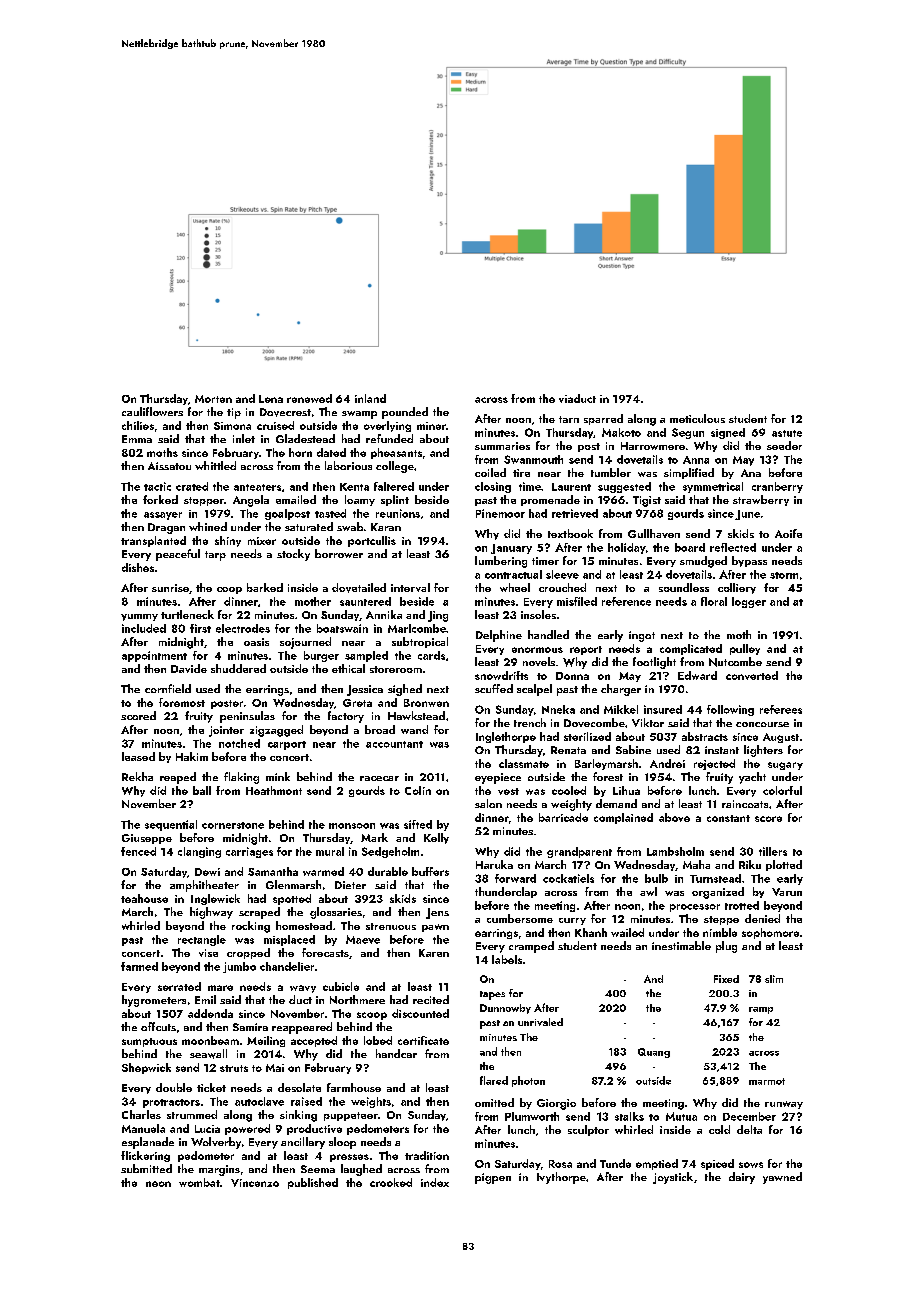  Describe the element at coordinates (488, 803) in the screenshot. I see `salon` at that location.
